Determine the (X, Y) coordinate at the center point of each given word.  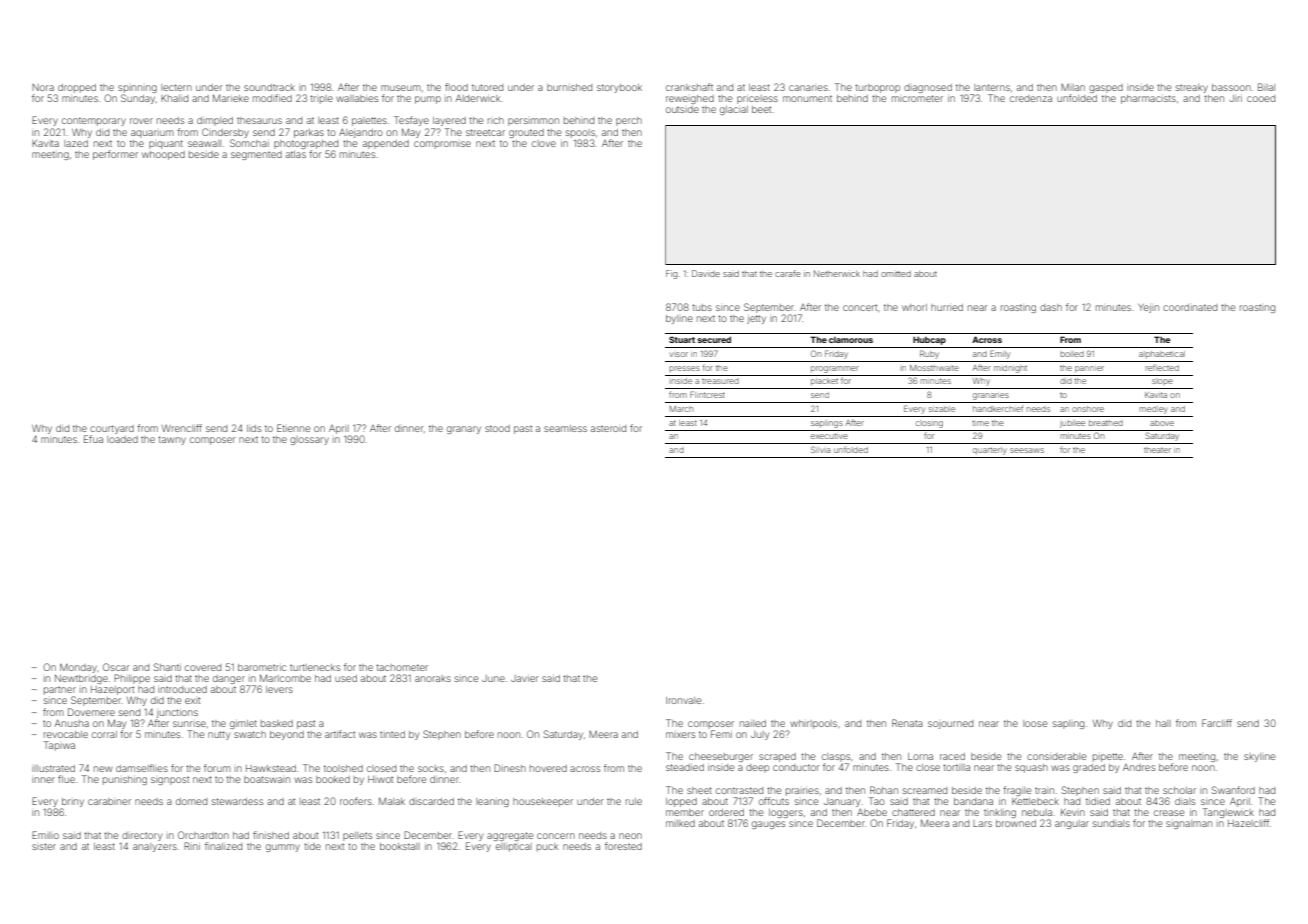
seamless (565, 428)
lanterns (992, 87)
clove (544, 143)
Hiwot (380, 779)
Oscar (116, 667)
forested (623, 846)
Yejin (1148, 308)
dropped (77, 88)
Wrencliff (182, 428)
